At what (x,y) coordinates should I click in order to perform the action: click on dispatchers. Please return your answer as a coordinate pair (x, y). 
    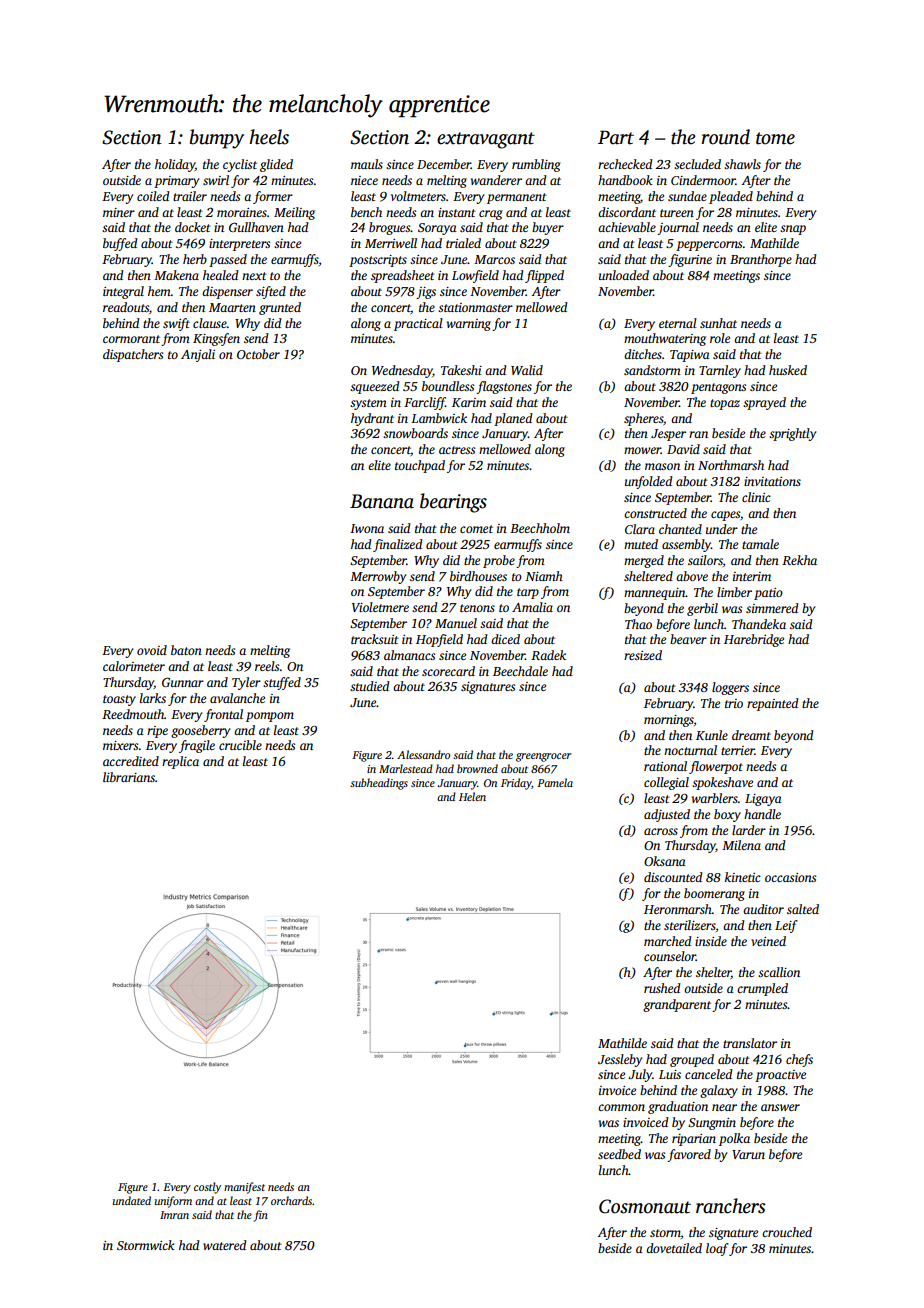
    Looking at the image, I should click on (133, 355).
